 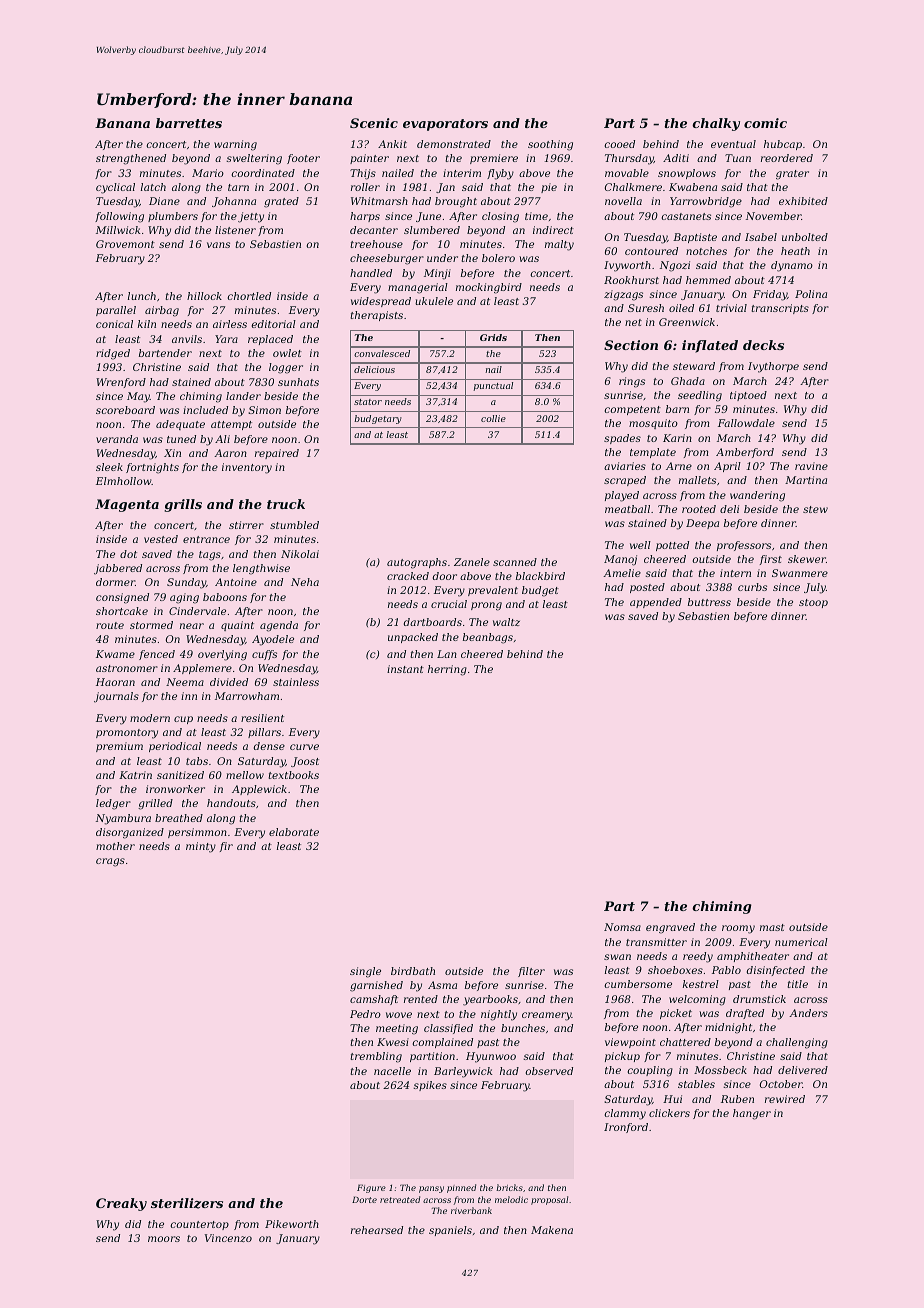 What do you see at coordinates (550, 145) in the page?
I see `soothing` at bounding box center [550, 145].
